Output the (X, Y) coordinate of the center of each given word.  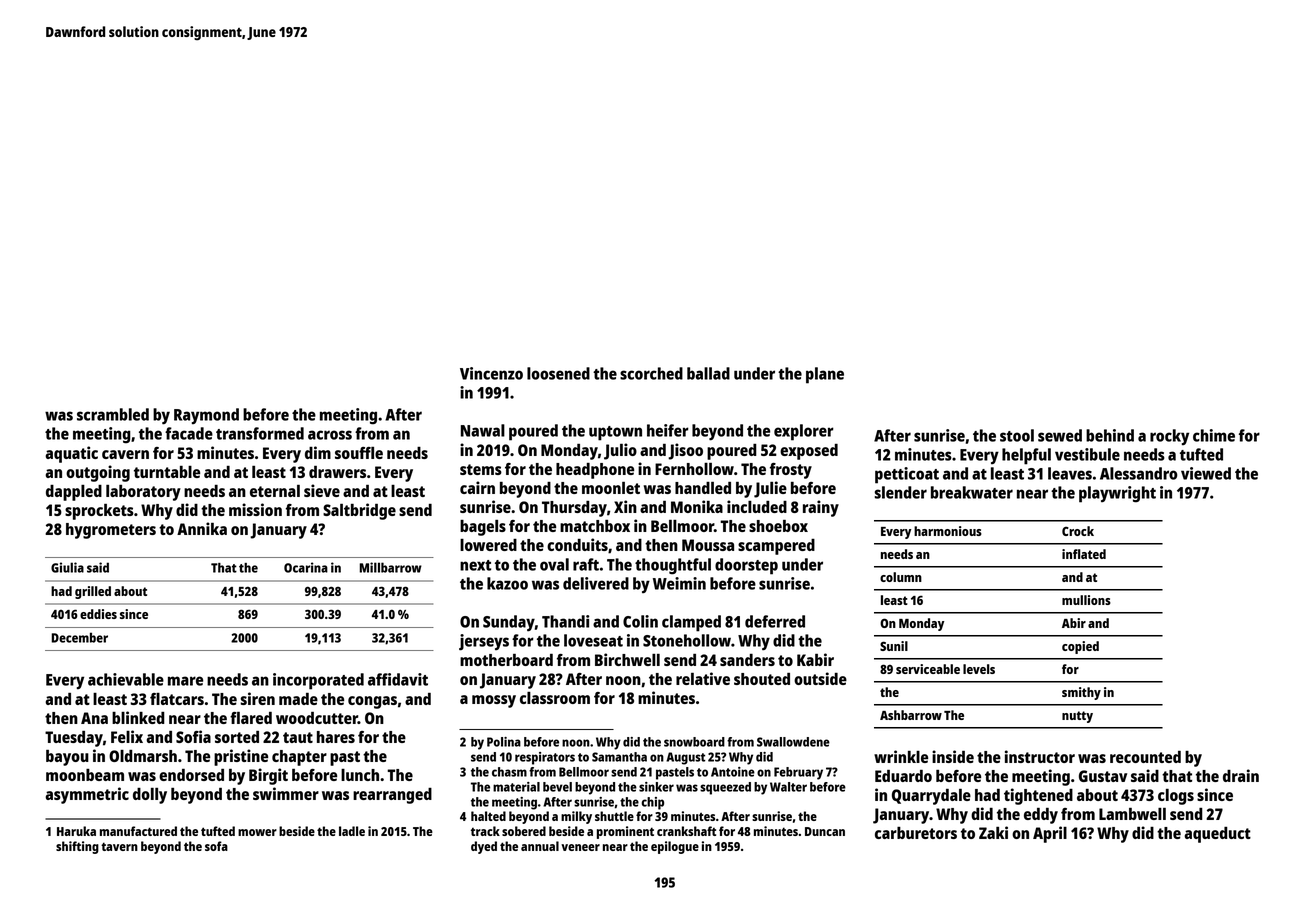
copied (1080, 647)
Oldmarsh (143, 756)
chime (1214, 435)
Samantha (619, 757)
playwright (1117, 494)
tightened (1038, 796)
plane (825, 375)
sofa (216, 846)
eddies (98, 614)
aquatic (71, 454)
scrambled (113, 414)
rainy (821, 508)
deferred (775, 621)
